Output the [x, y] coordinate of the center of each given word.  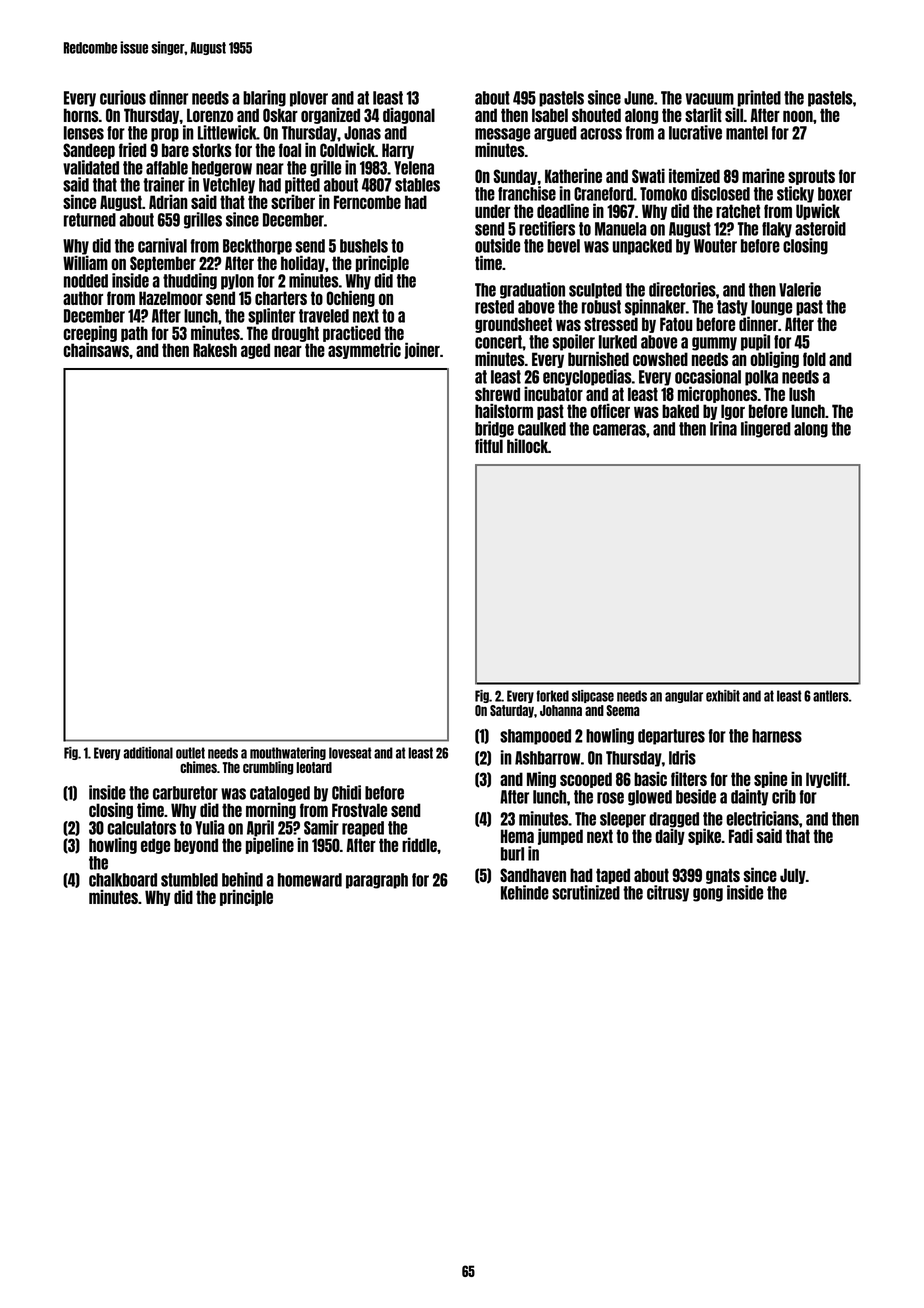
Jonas [362, 133]
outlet [190, 753]
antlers [831, 696]
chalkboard [123, 880]
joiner [422, 350]
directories [682, 289]
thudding [190, 281]
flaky [777, 230]
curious [123, 97]
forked [552, 696]
